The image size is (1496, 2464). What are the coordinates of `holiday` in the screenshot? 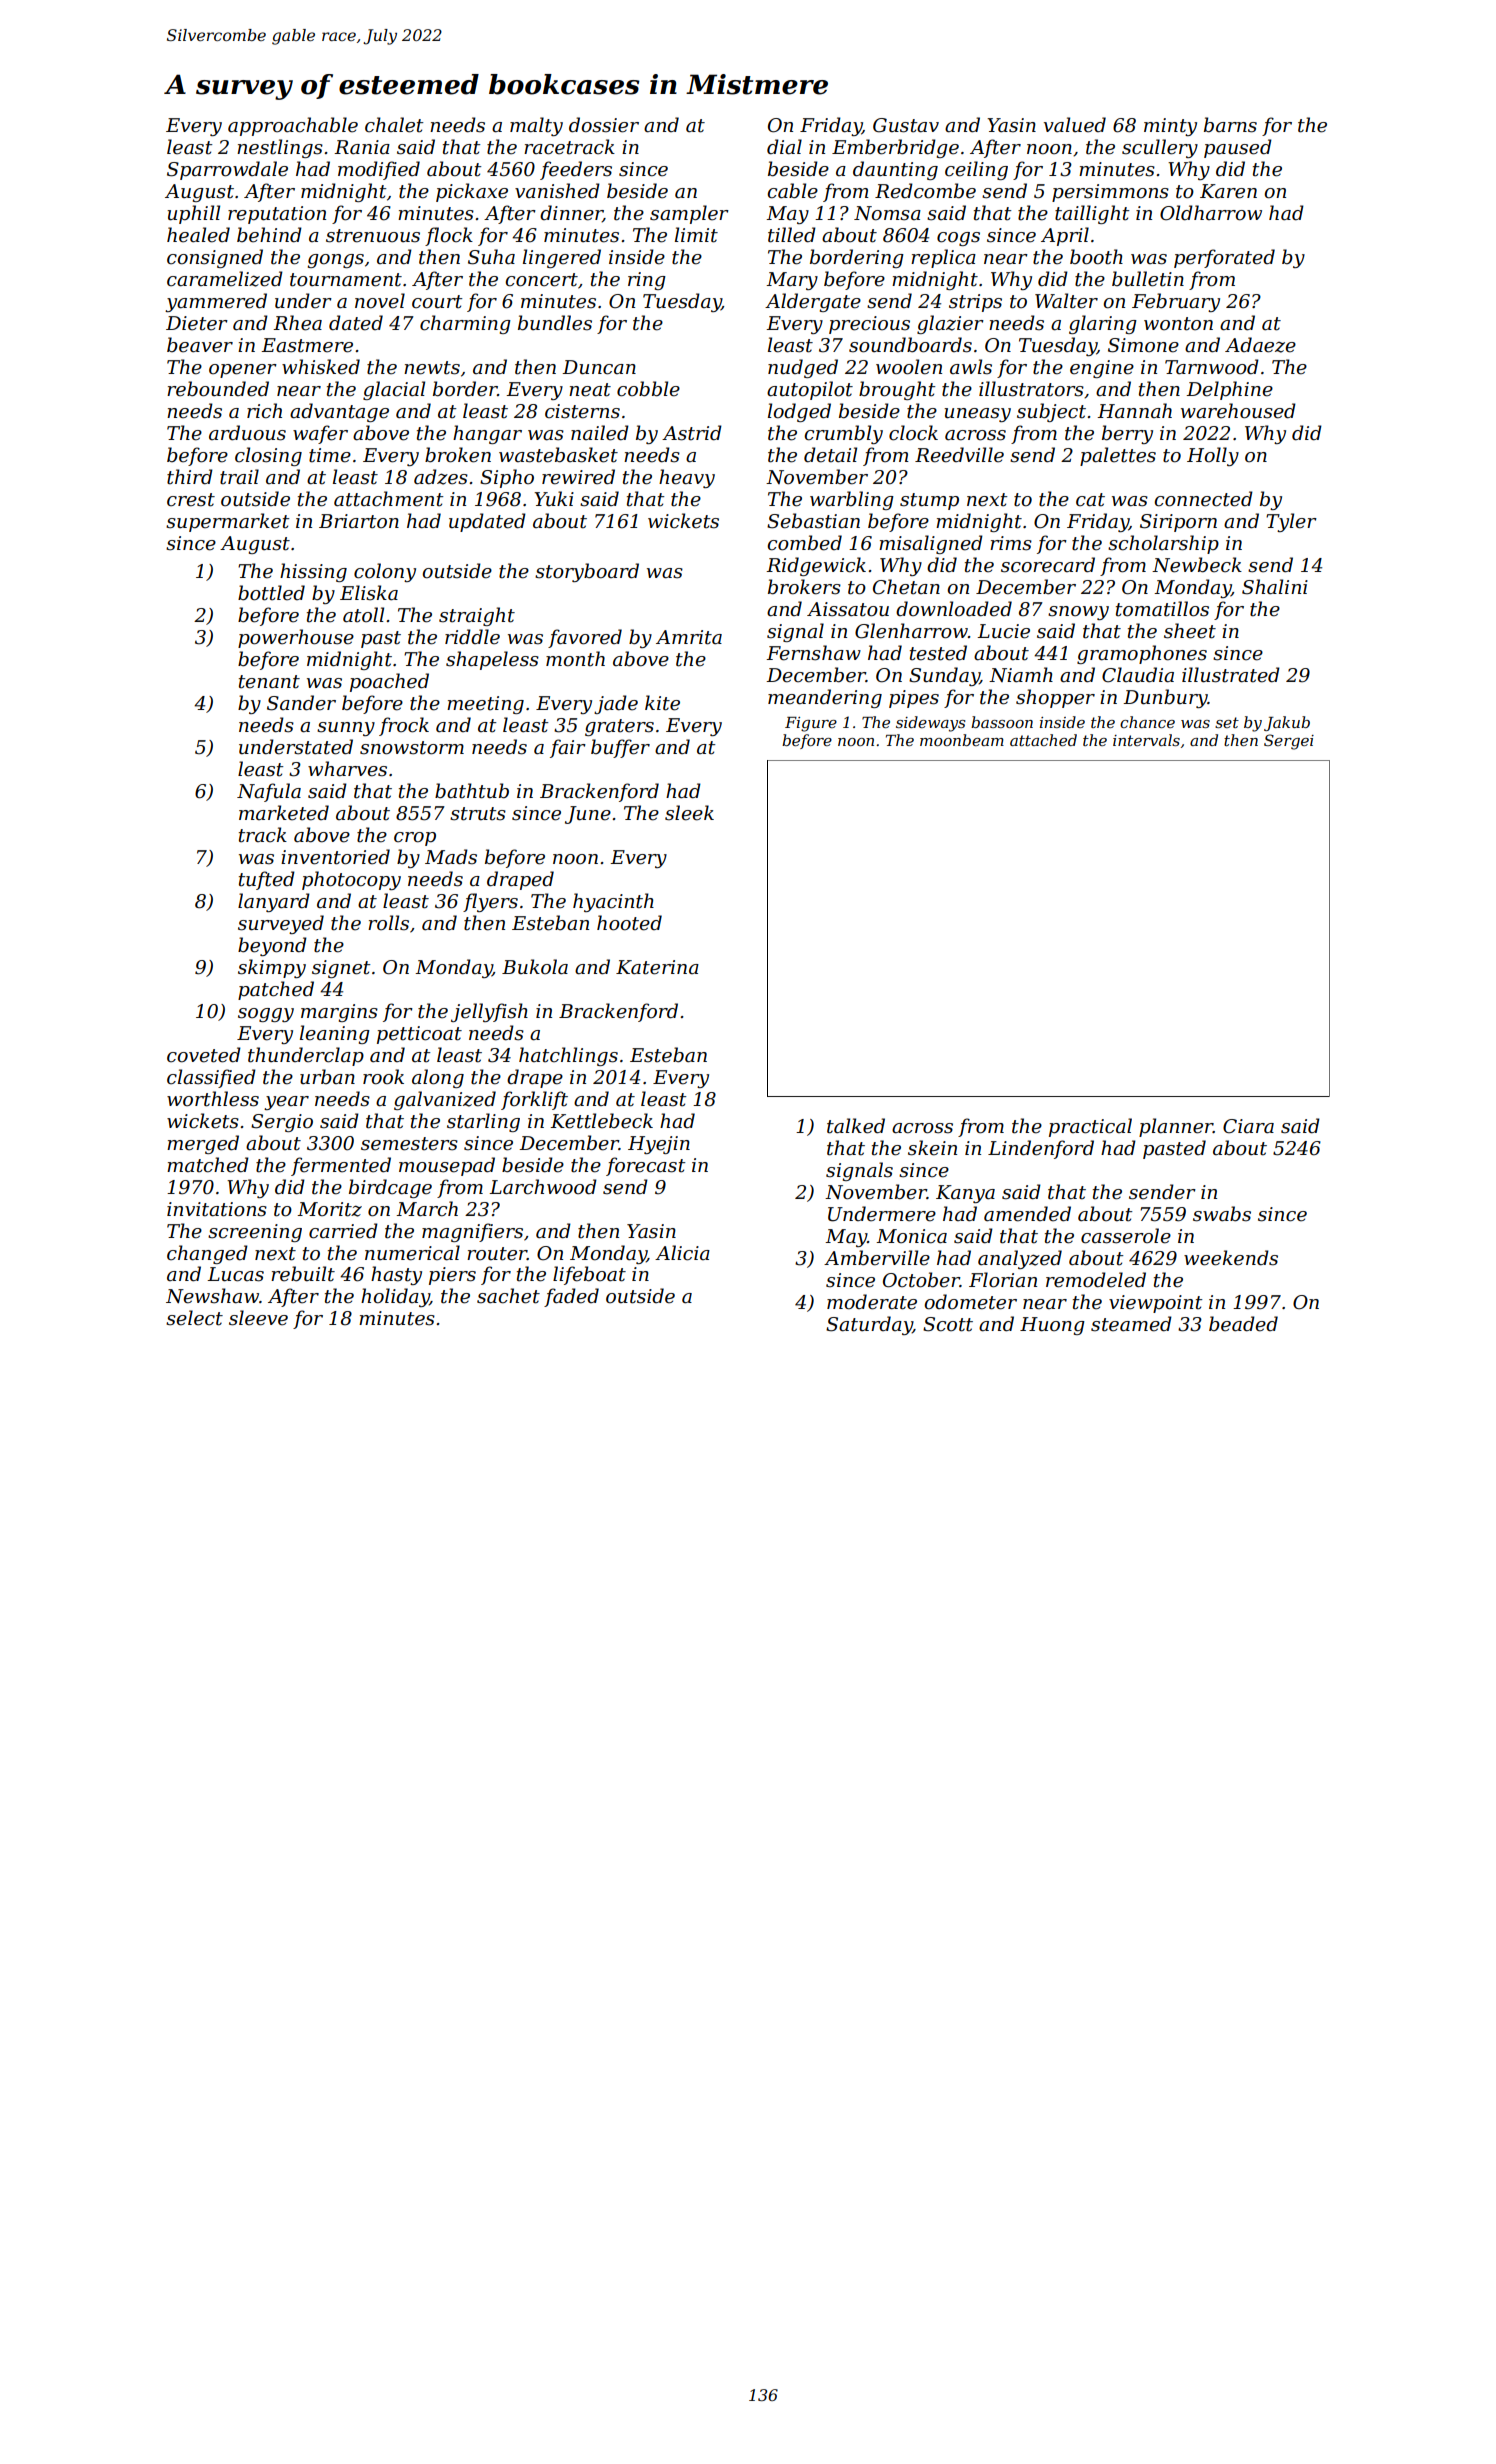 It's located at (395, 1297).
